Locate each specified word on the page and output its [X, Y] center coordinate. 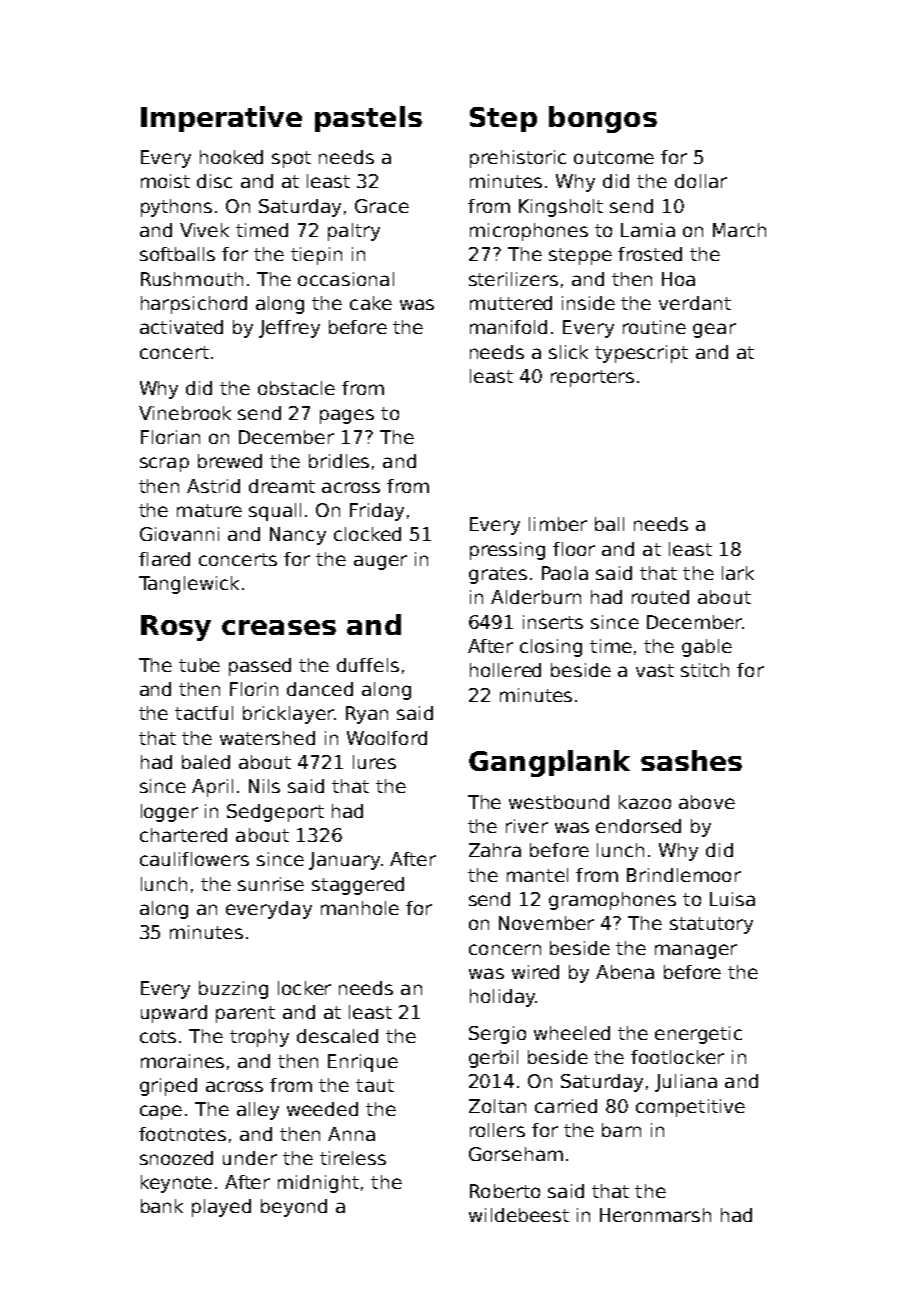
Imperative [221, 119]
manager [696, 951]
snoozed [176, 1158]
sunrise [271, 884]
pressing [507, 551]
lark [738, 573]
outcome [614, 157]
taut [375, 1085]
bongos [603, 119]
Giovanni [179, 534]
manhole [360, 908]
